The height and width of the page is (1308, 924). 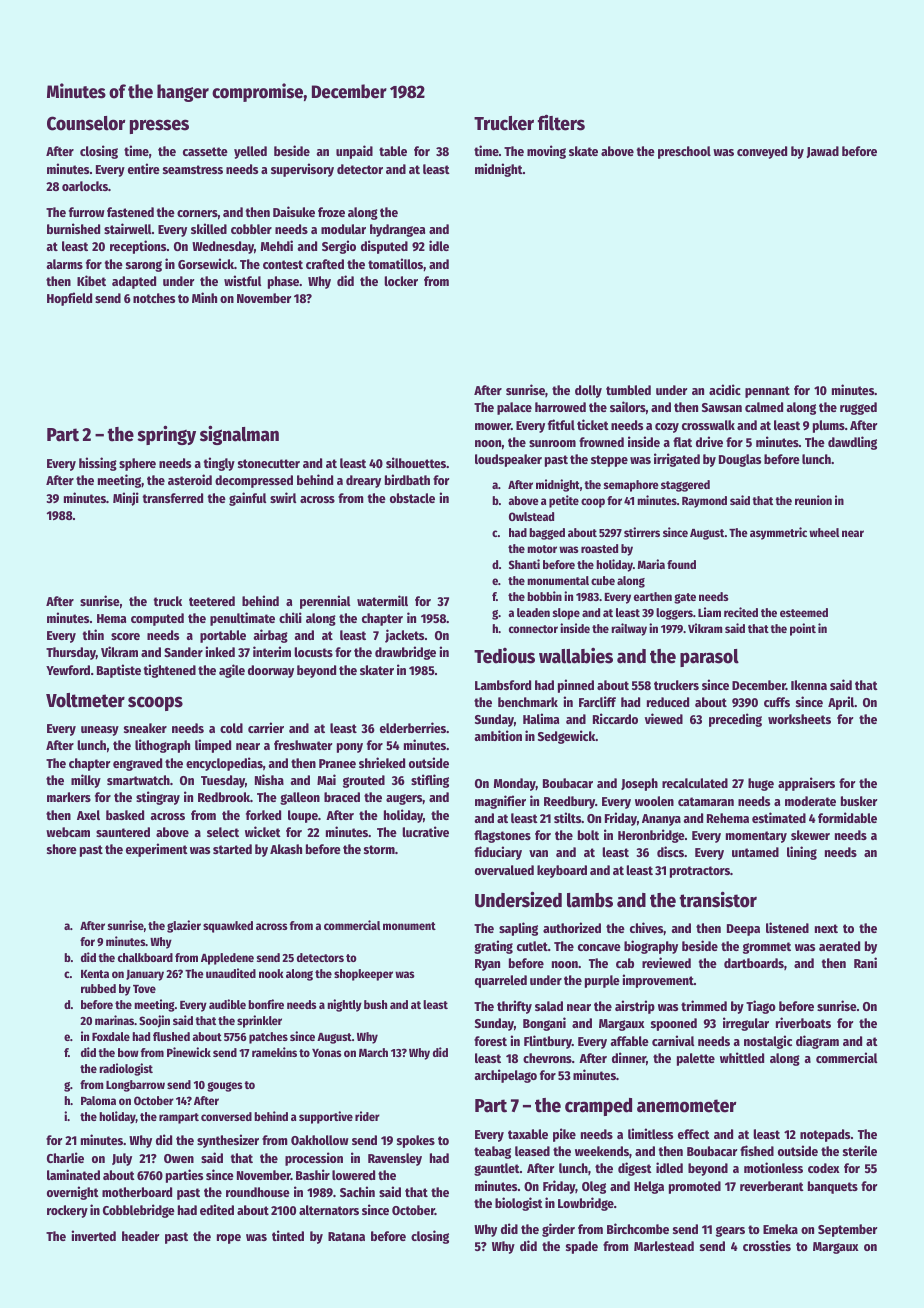 What do you see at coordinates (65, 1157) in the page?
I see `Charlie` at bounding box center [65, 1157].
